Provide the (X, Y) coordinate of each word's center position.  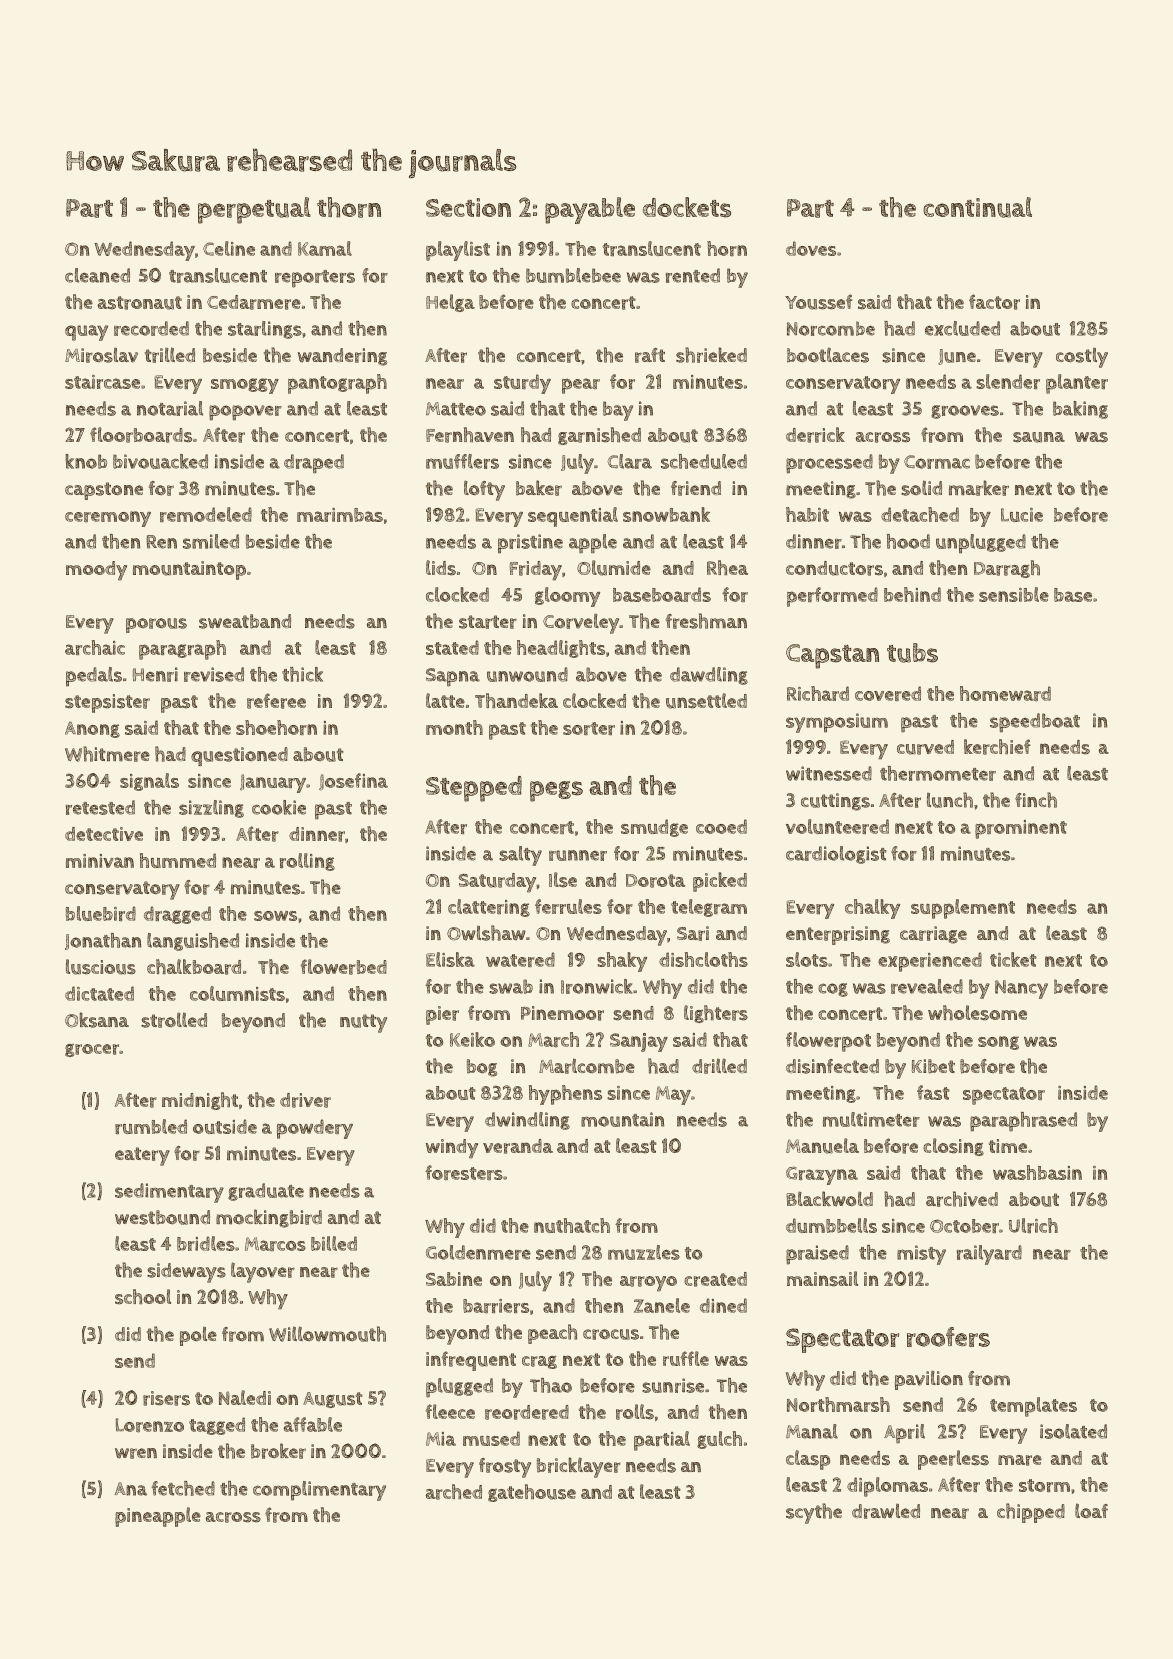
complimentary (319, 1491)
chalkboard (194, 967)
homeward (1005, 693)
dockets (687, 207)
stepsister (107, 703)
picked (720, 882)
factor (994, 302)
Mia (441, 1439)
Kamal (325, 248)
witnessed (829, 773)
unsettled (706, 701)
